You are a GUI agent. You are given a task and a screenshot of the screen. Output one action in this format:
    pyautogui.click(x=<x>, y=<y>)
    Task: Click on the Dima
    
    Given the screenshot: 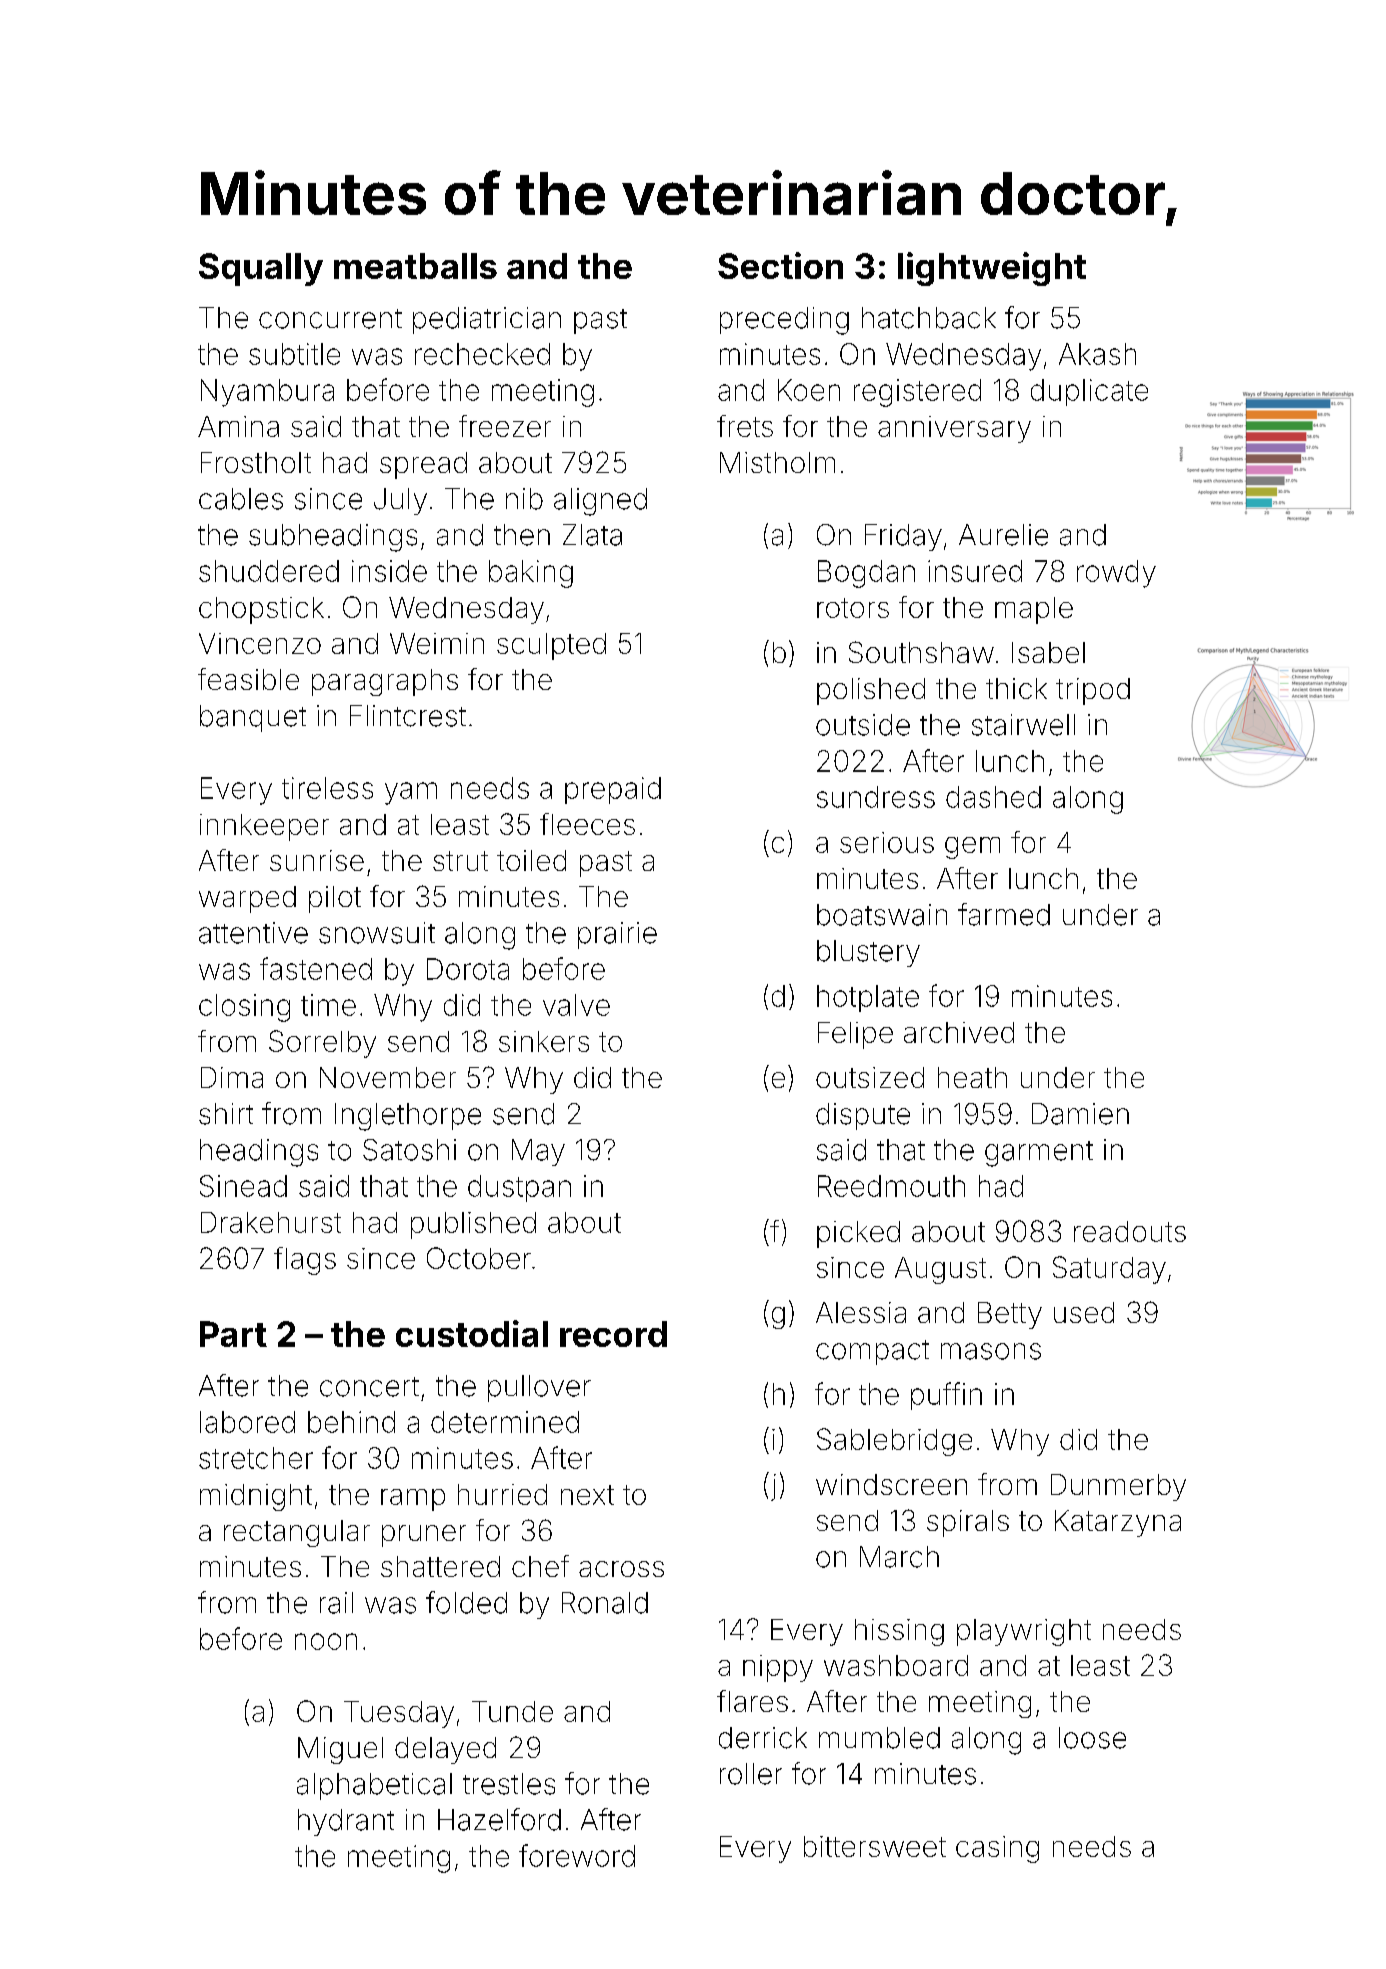 What is the action you would take?
    pyautogui.click(x=232, y=1077)
